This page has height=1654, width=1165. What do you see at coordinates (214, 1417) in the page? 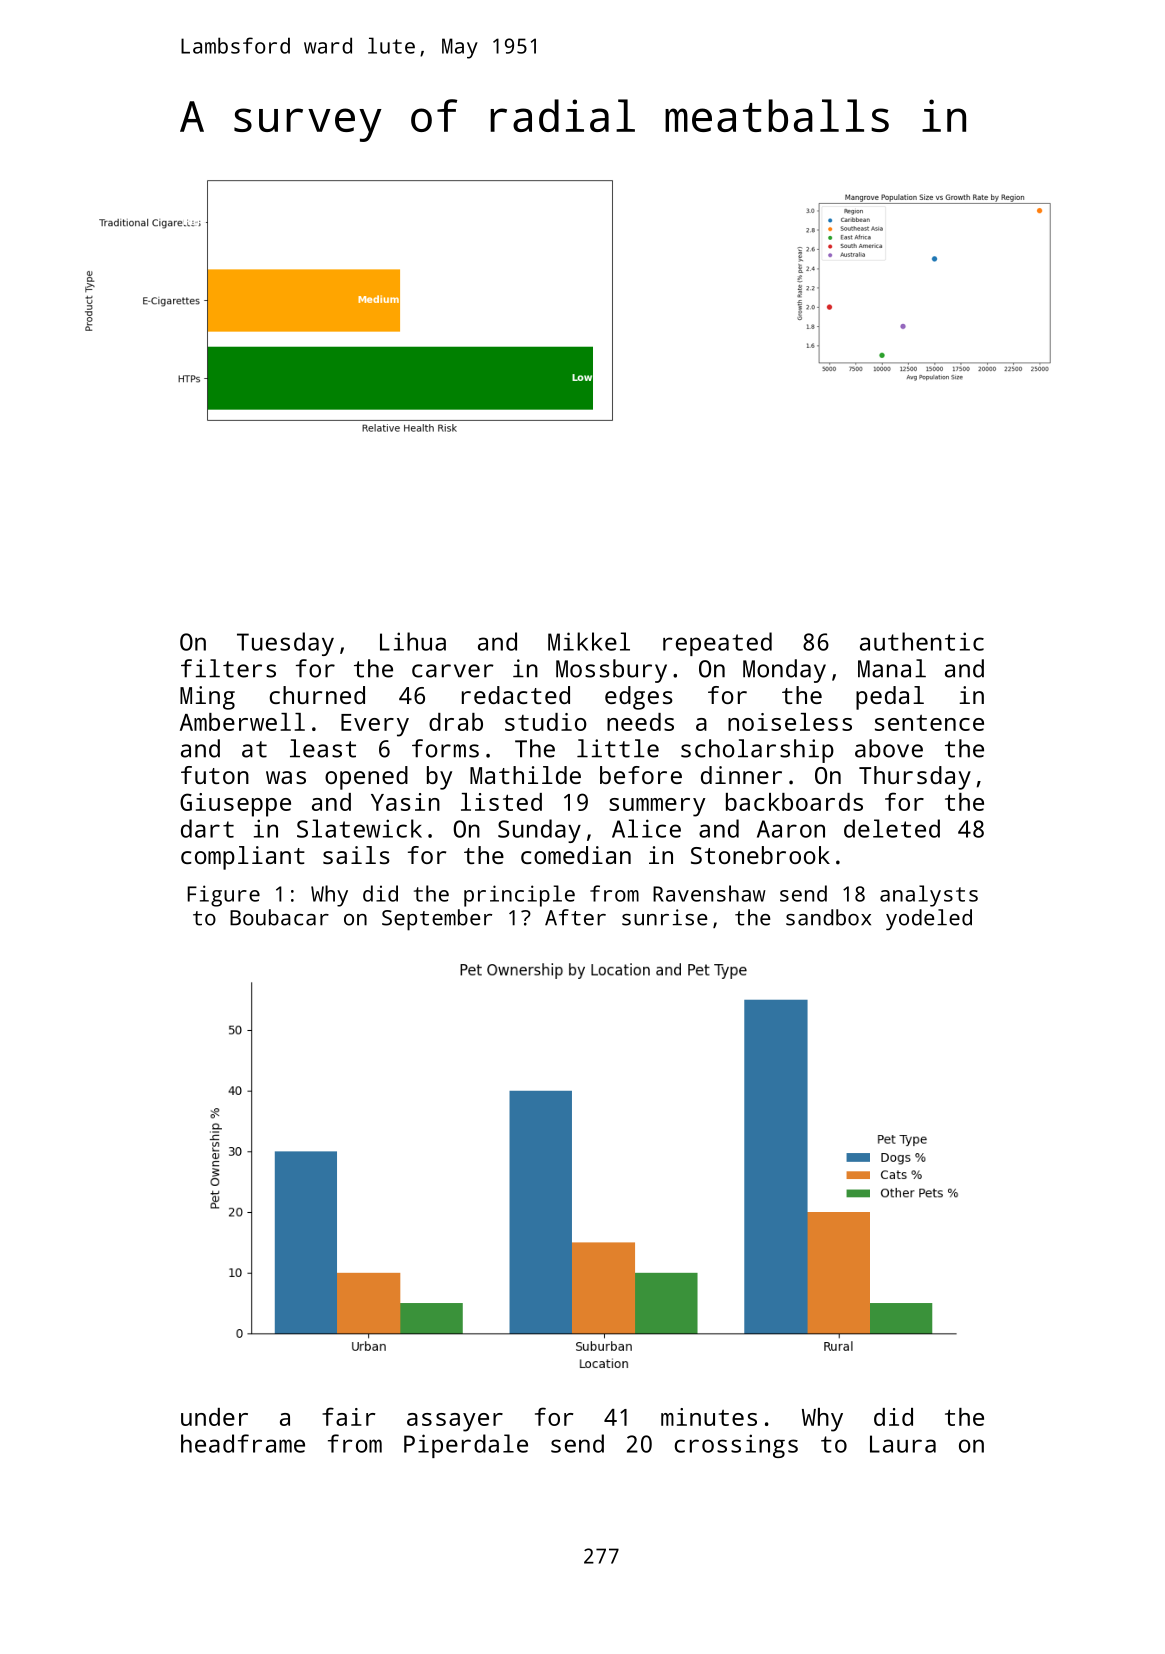
I see `under` at bounding box center [214, 1417].
